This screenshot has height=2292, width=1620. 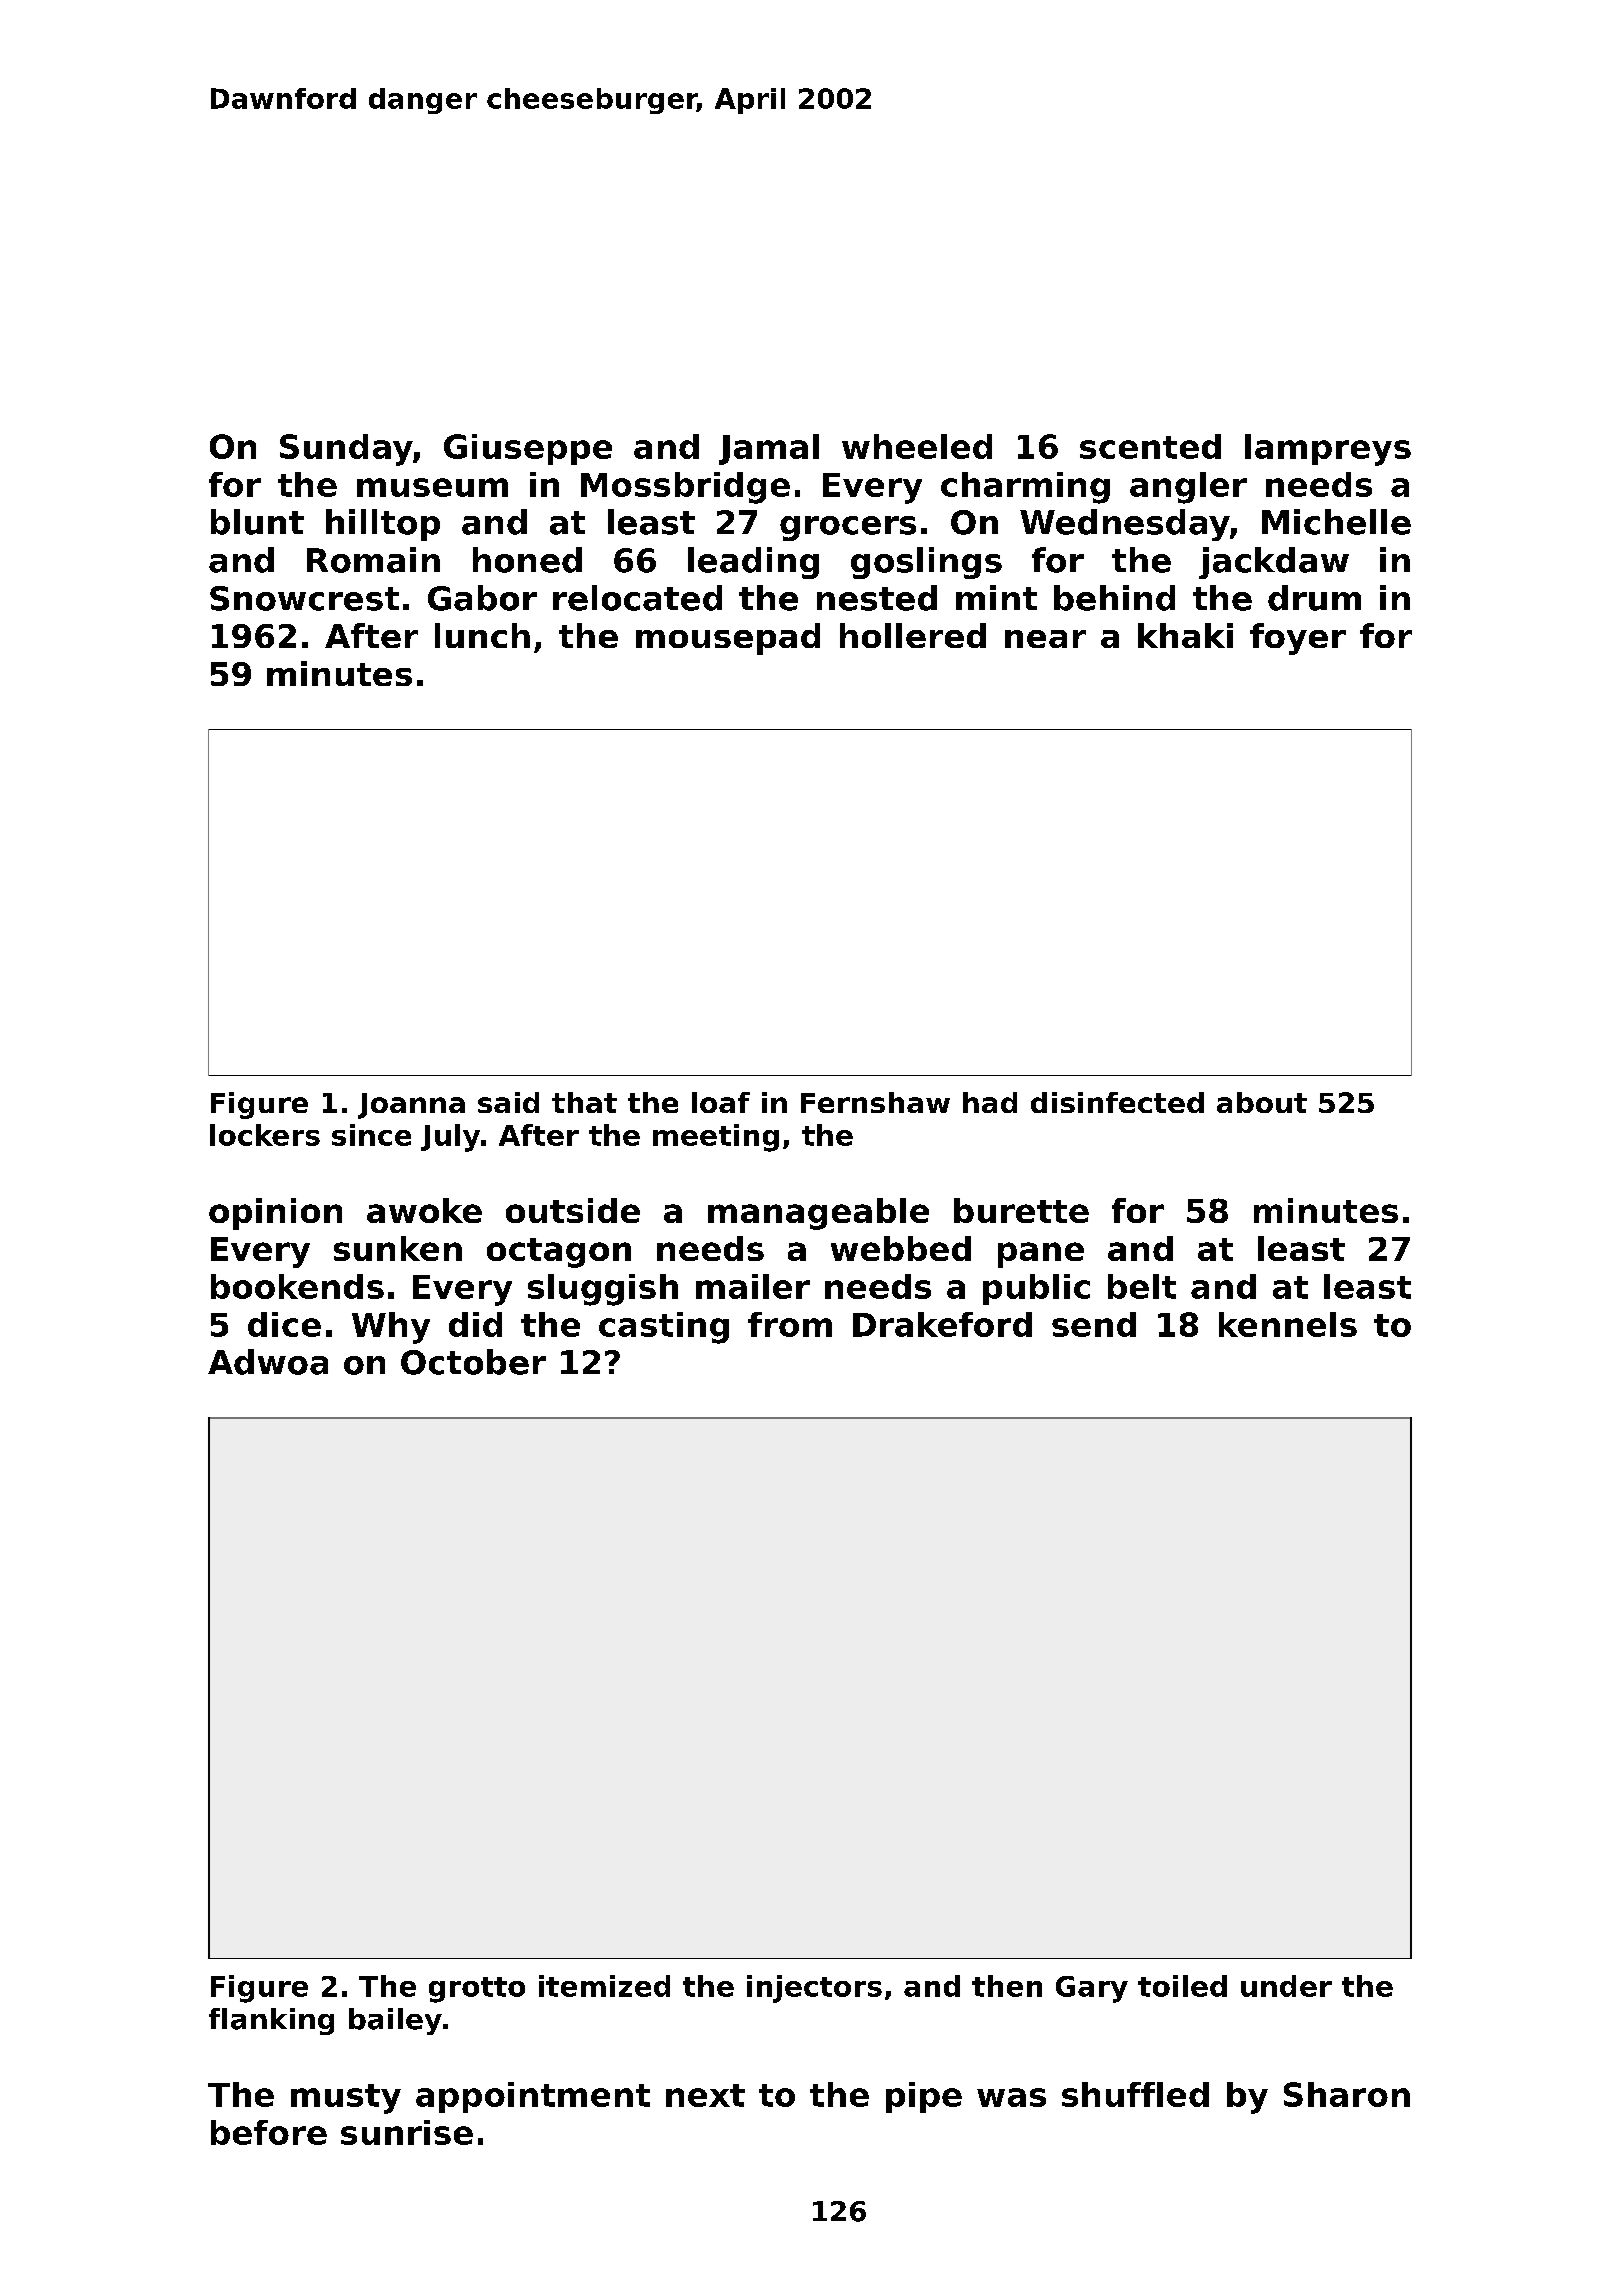 What do you see at coordinates (1328, 450) in the screenshot?
I see `lampreys` at bounding box center [1328, 450].
